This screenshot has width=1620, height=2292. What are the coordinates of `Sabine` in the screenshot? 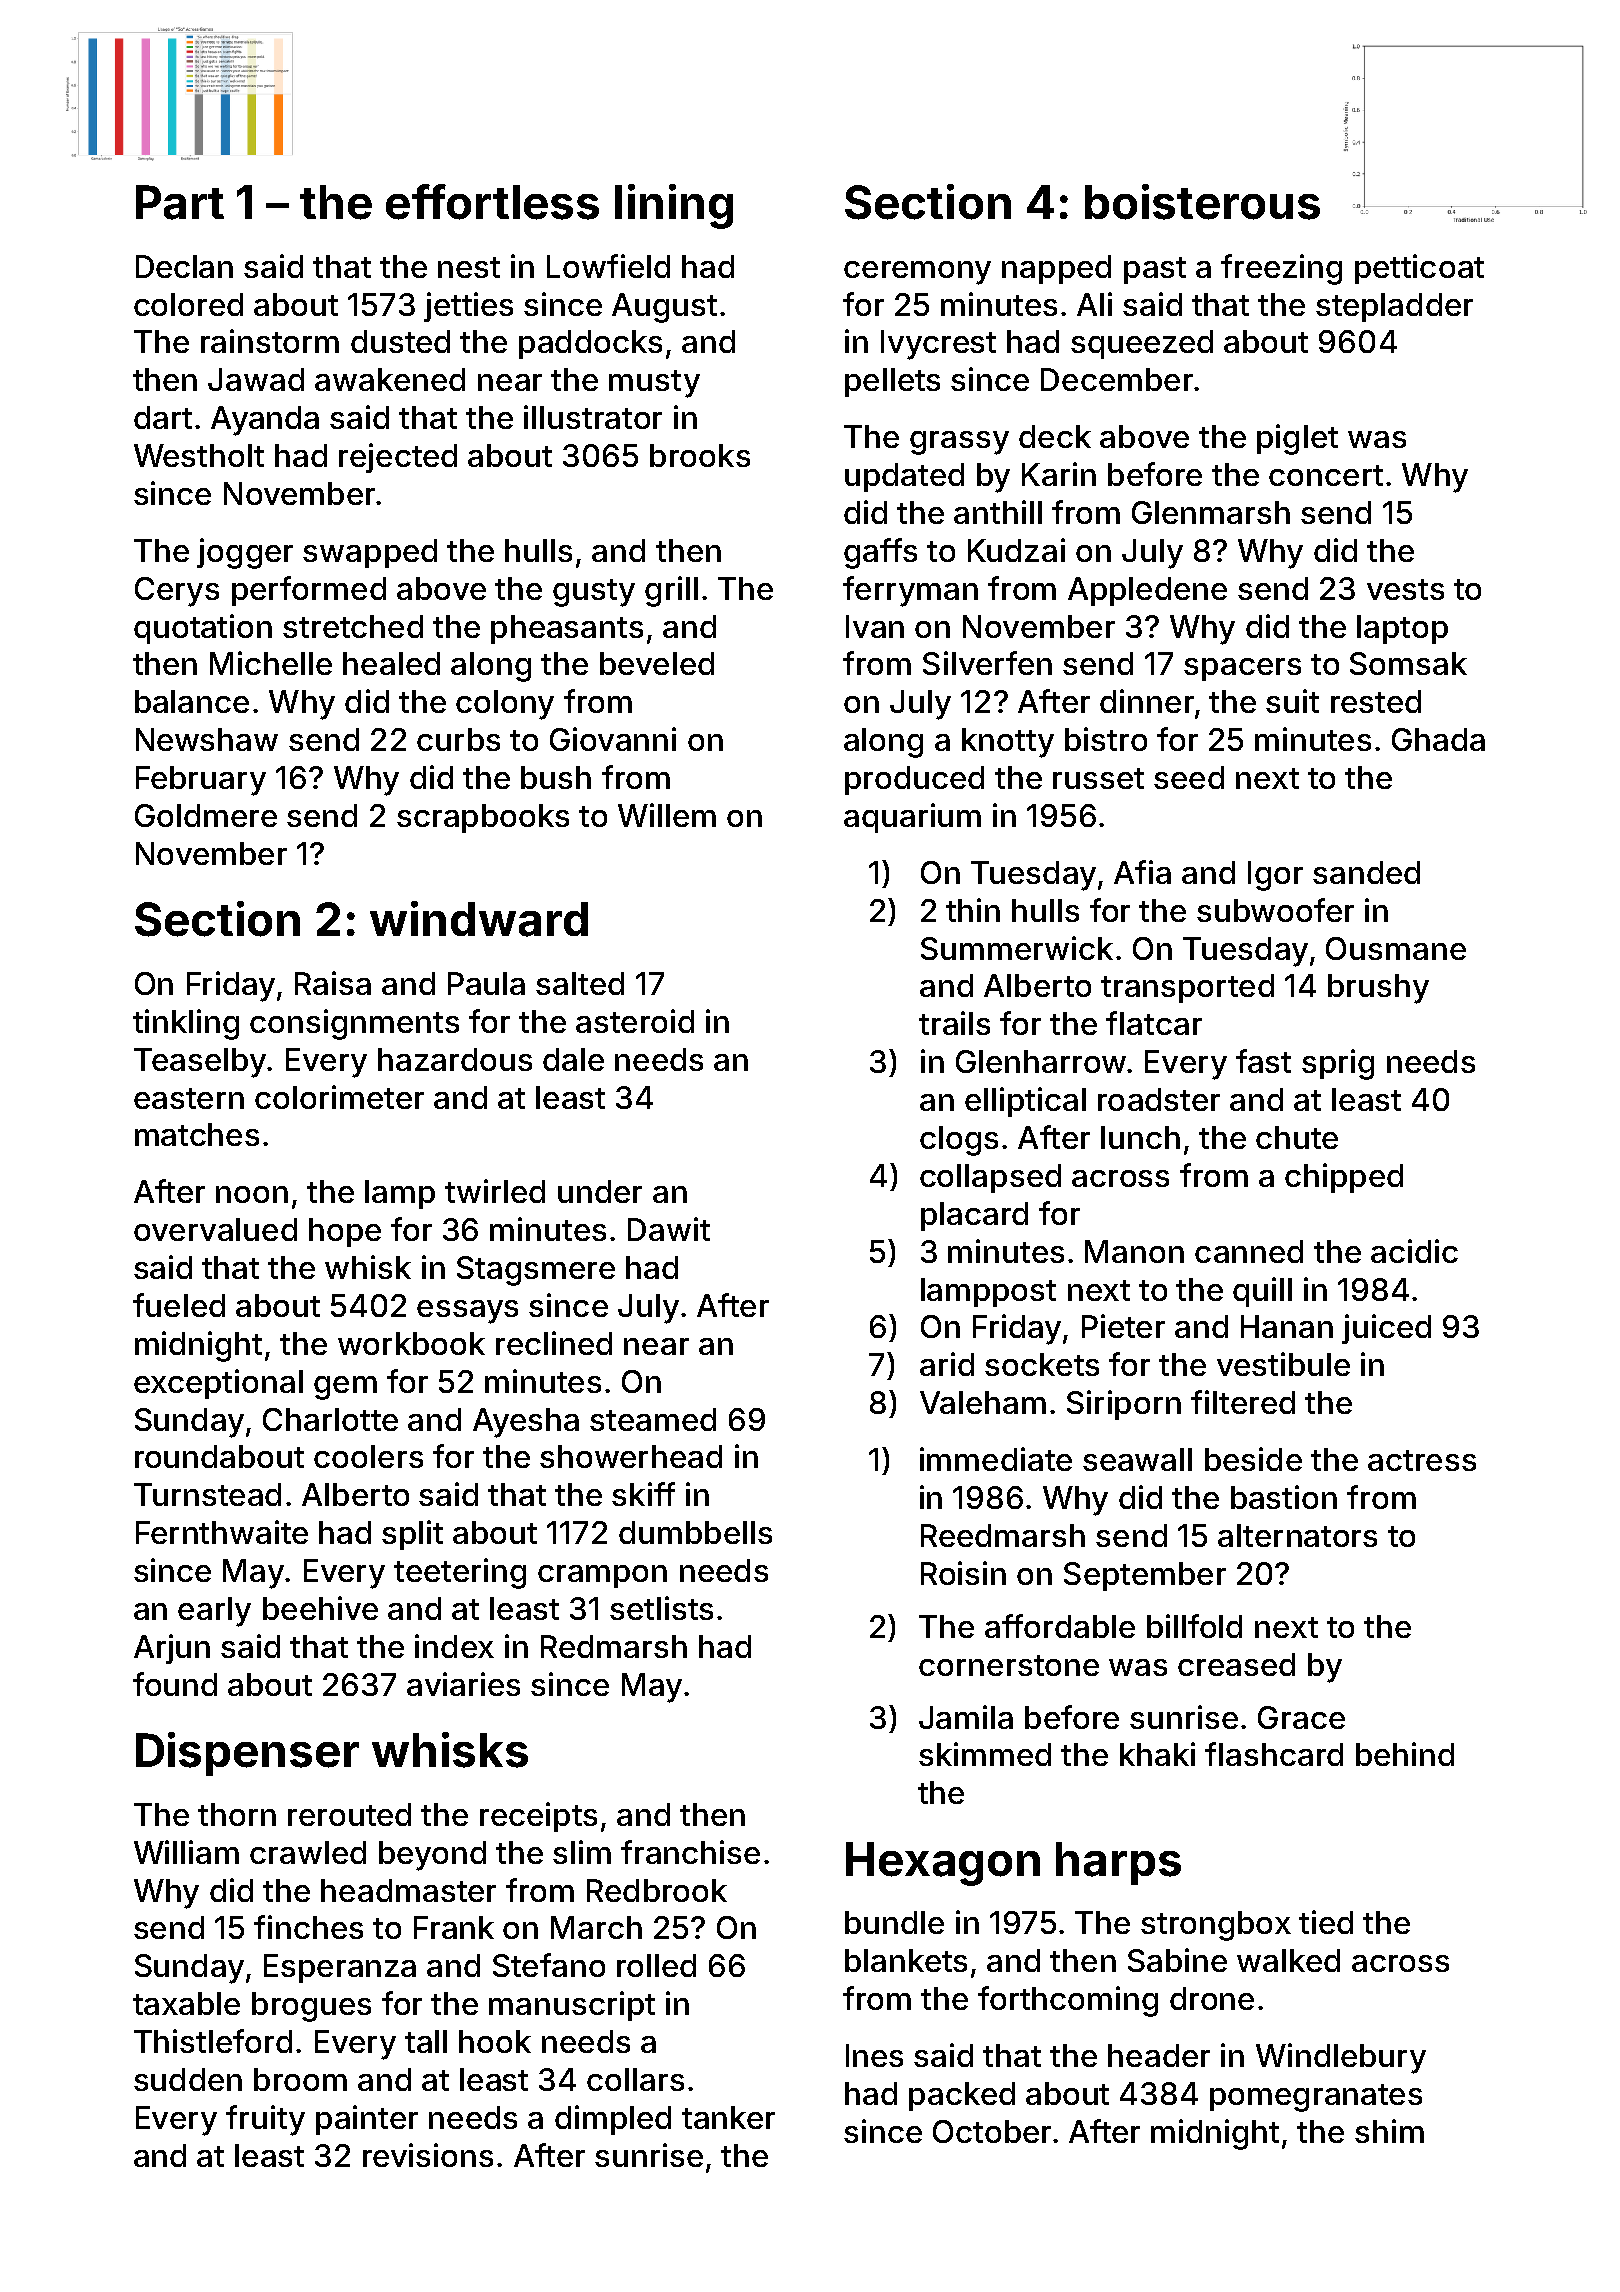 It's located at (1177, 1960).
